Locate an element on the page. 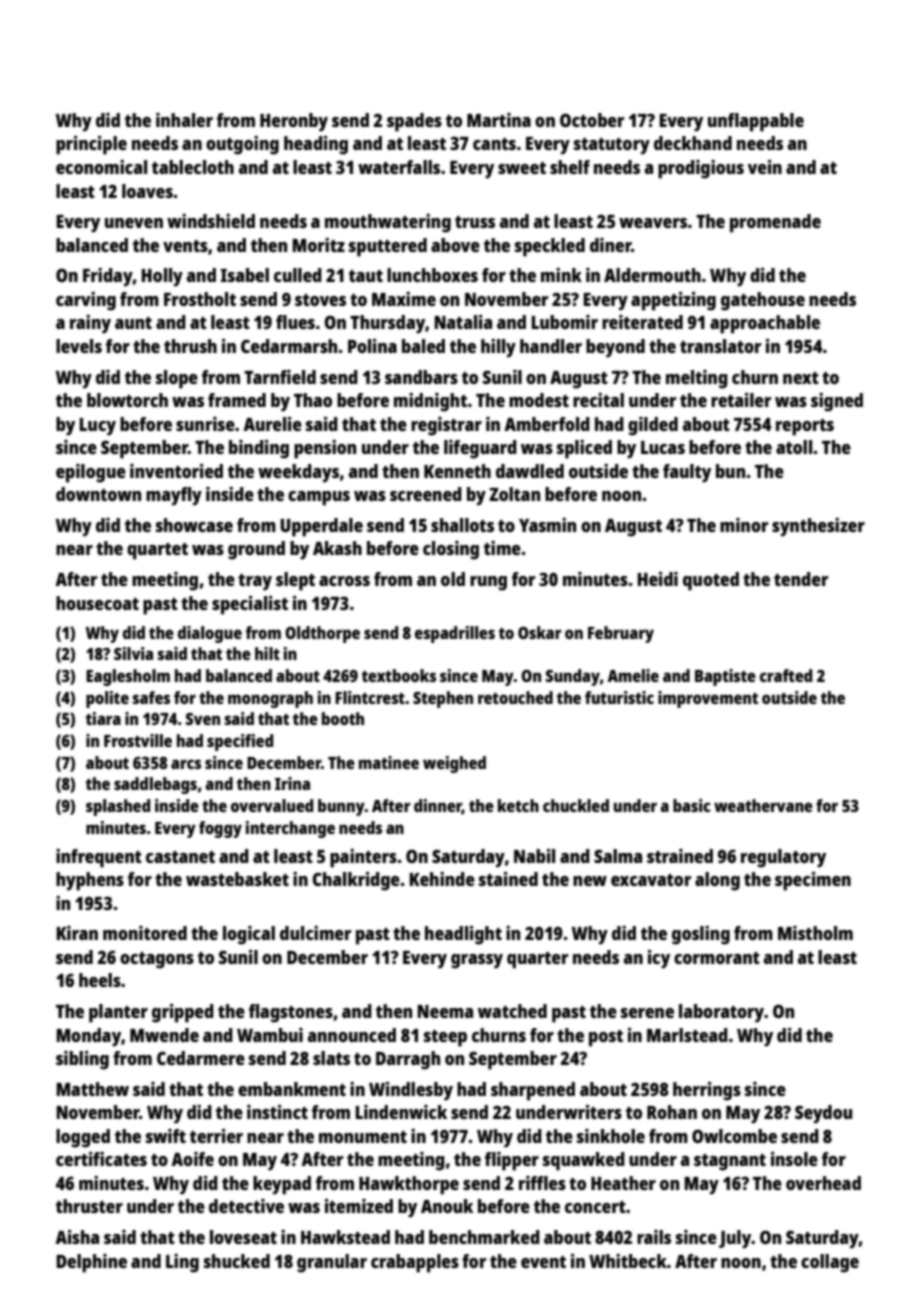 The width and height of the image is (924, 1308). inhaler is located at coordinates (184, 120).
